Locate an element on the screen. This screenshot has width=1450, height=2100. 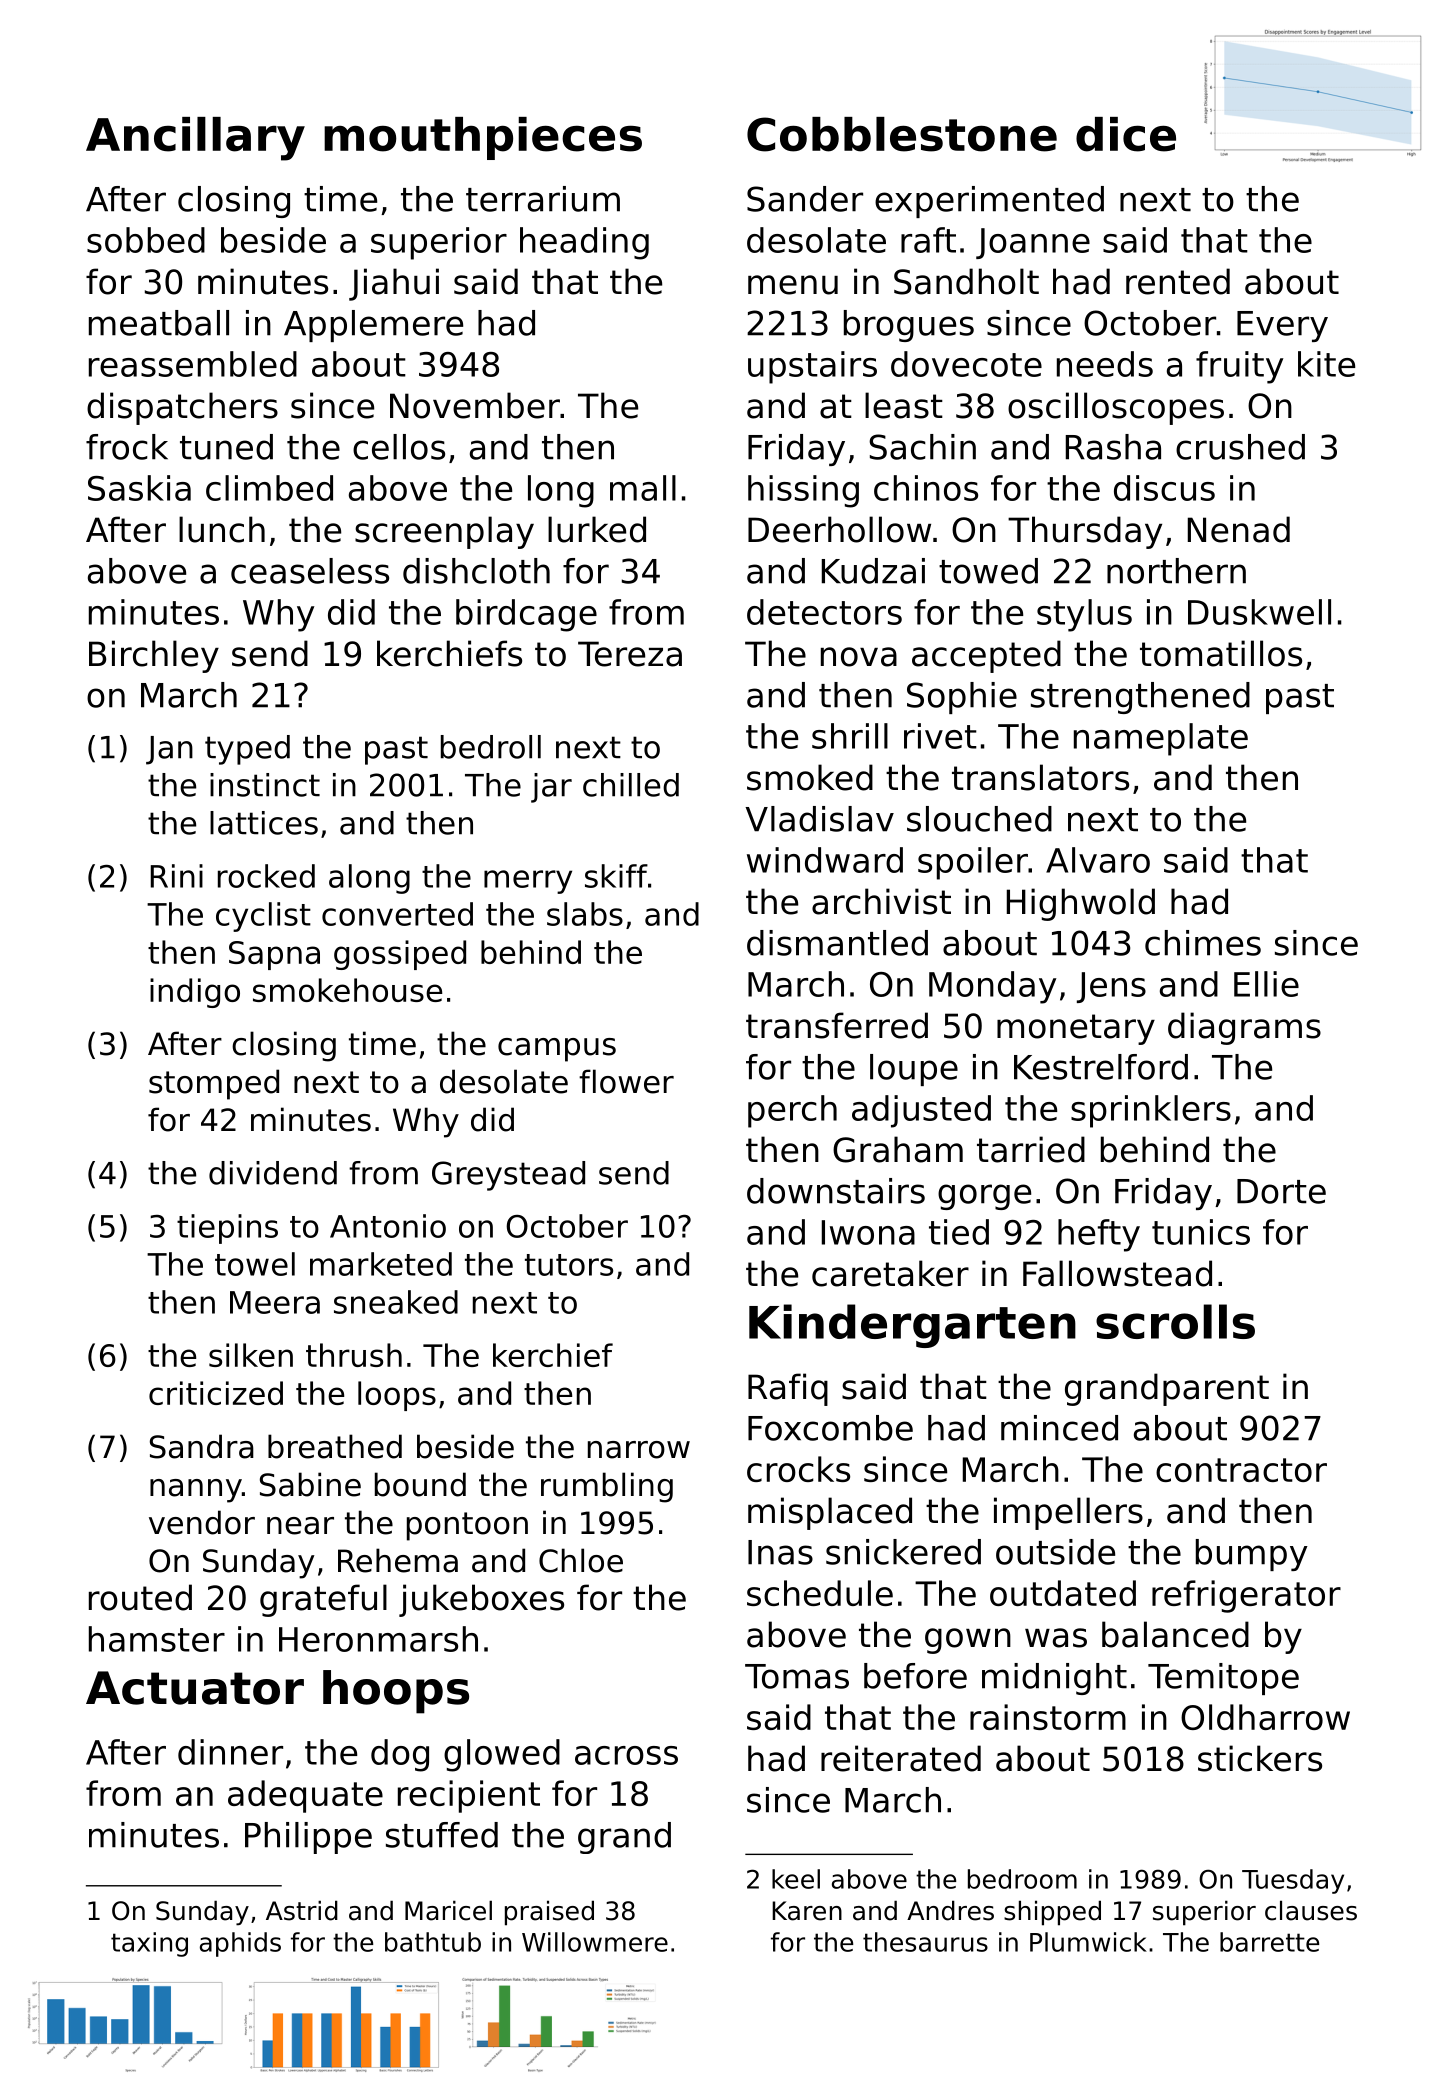
Willowmere is located at coordinates (595, 1942).
